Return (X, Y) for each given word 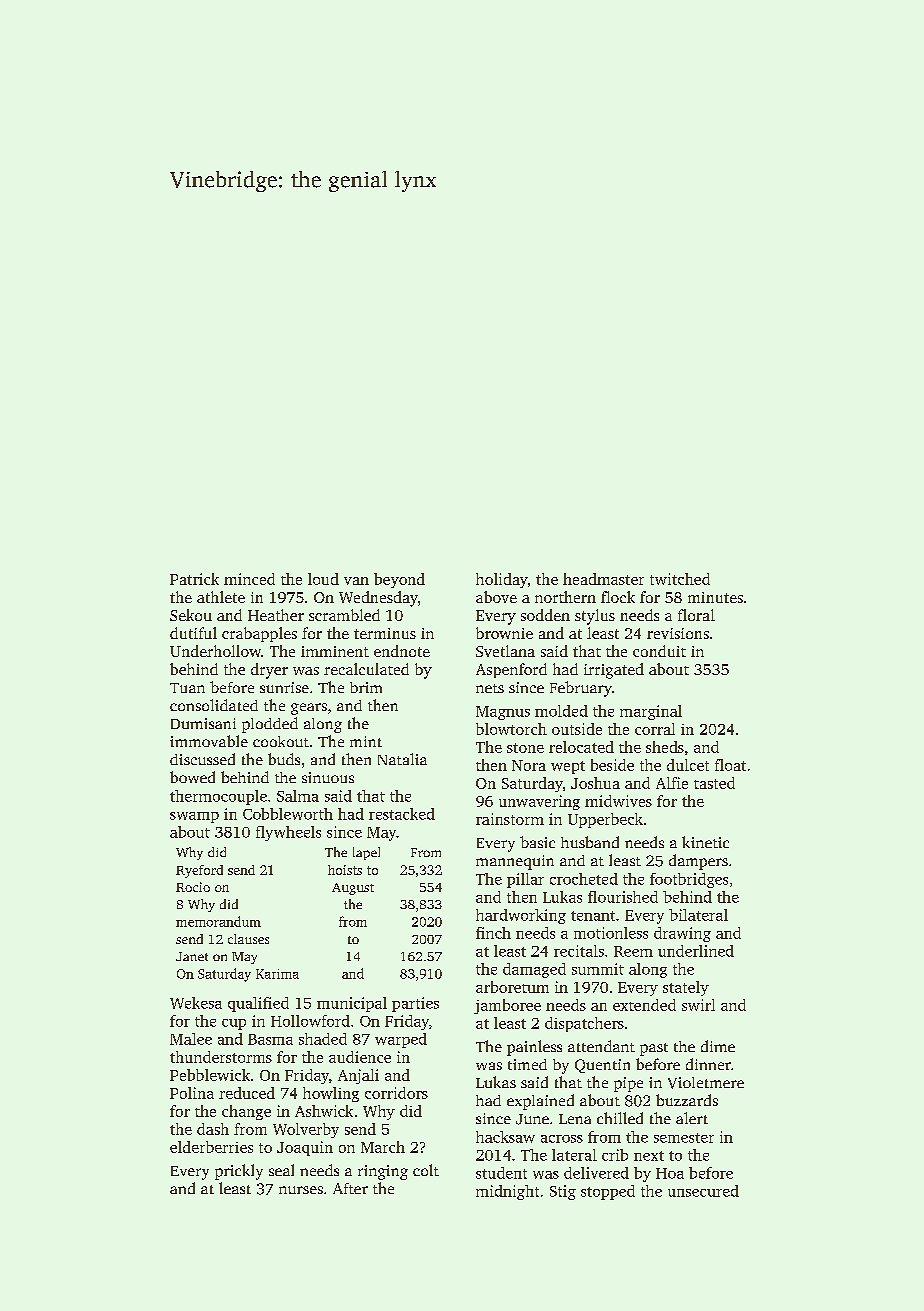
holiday (502, 580)
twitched (680, 579)
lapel (366, 853)
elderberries (211, 1147)
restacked (402, 814)
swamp (194, 817)
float (730, 765)
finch (493, 933)
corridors (396, 1093)
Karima (277, 974)
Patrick (194, 579)
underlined (696, 951)
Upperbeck (605, 820)
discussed (202, 759)
